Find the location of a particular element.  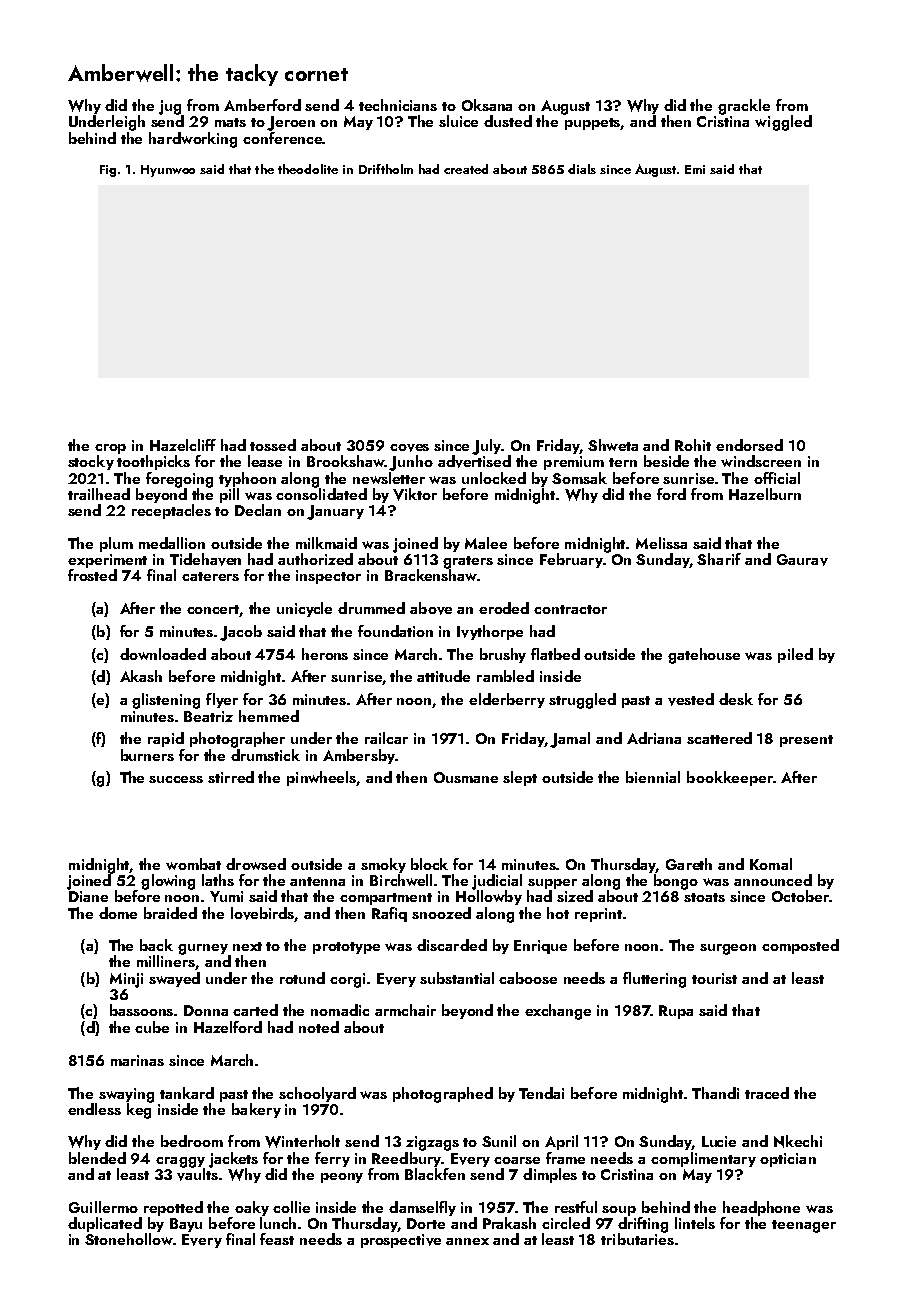

piled is located at coordinates (795, 655).
